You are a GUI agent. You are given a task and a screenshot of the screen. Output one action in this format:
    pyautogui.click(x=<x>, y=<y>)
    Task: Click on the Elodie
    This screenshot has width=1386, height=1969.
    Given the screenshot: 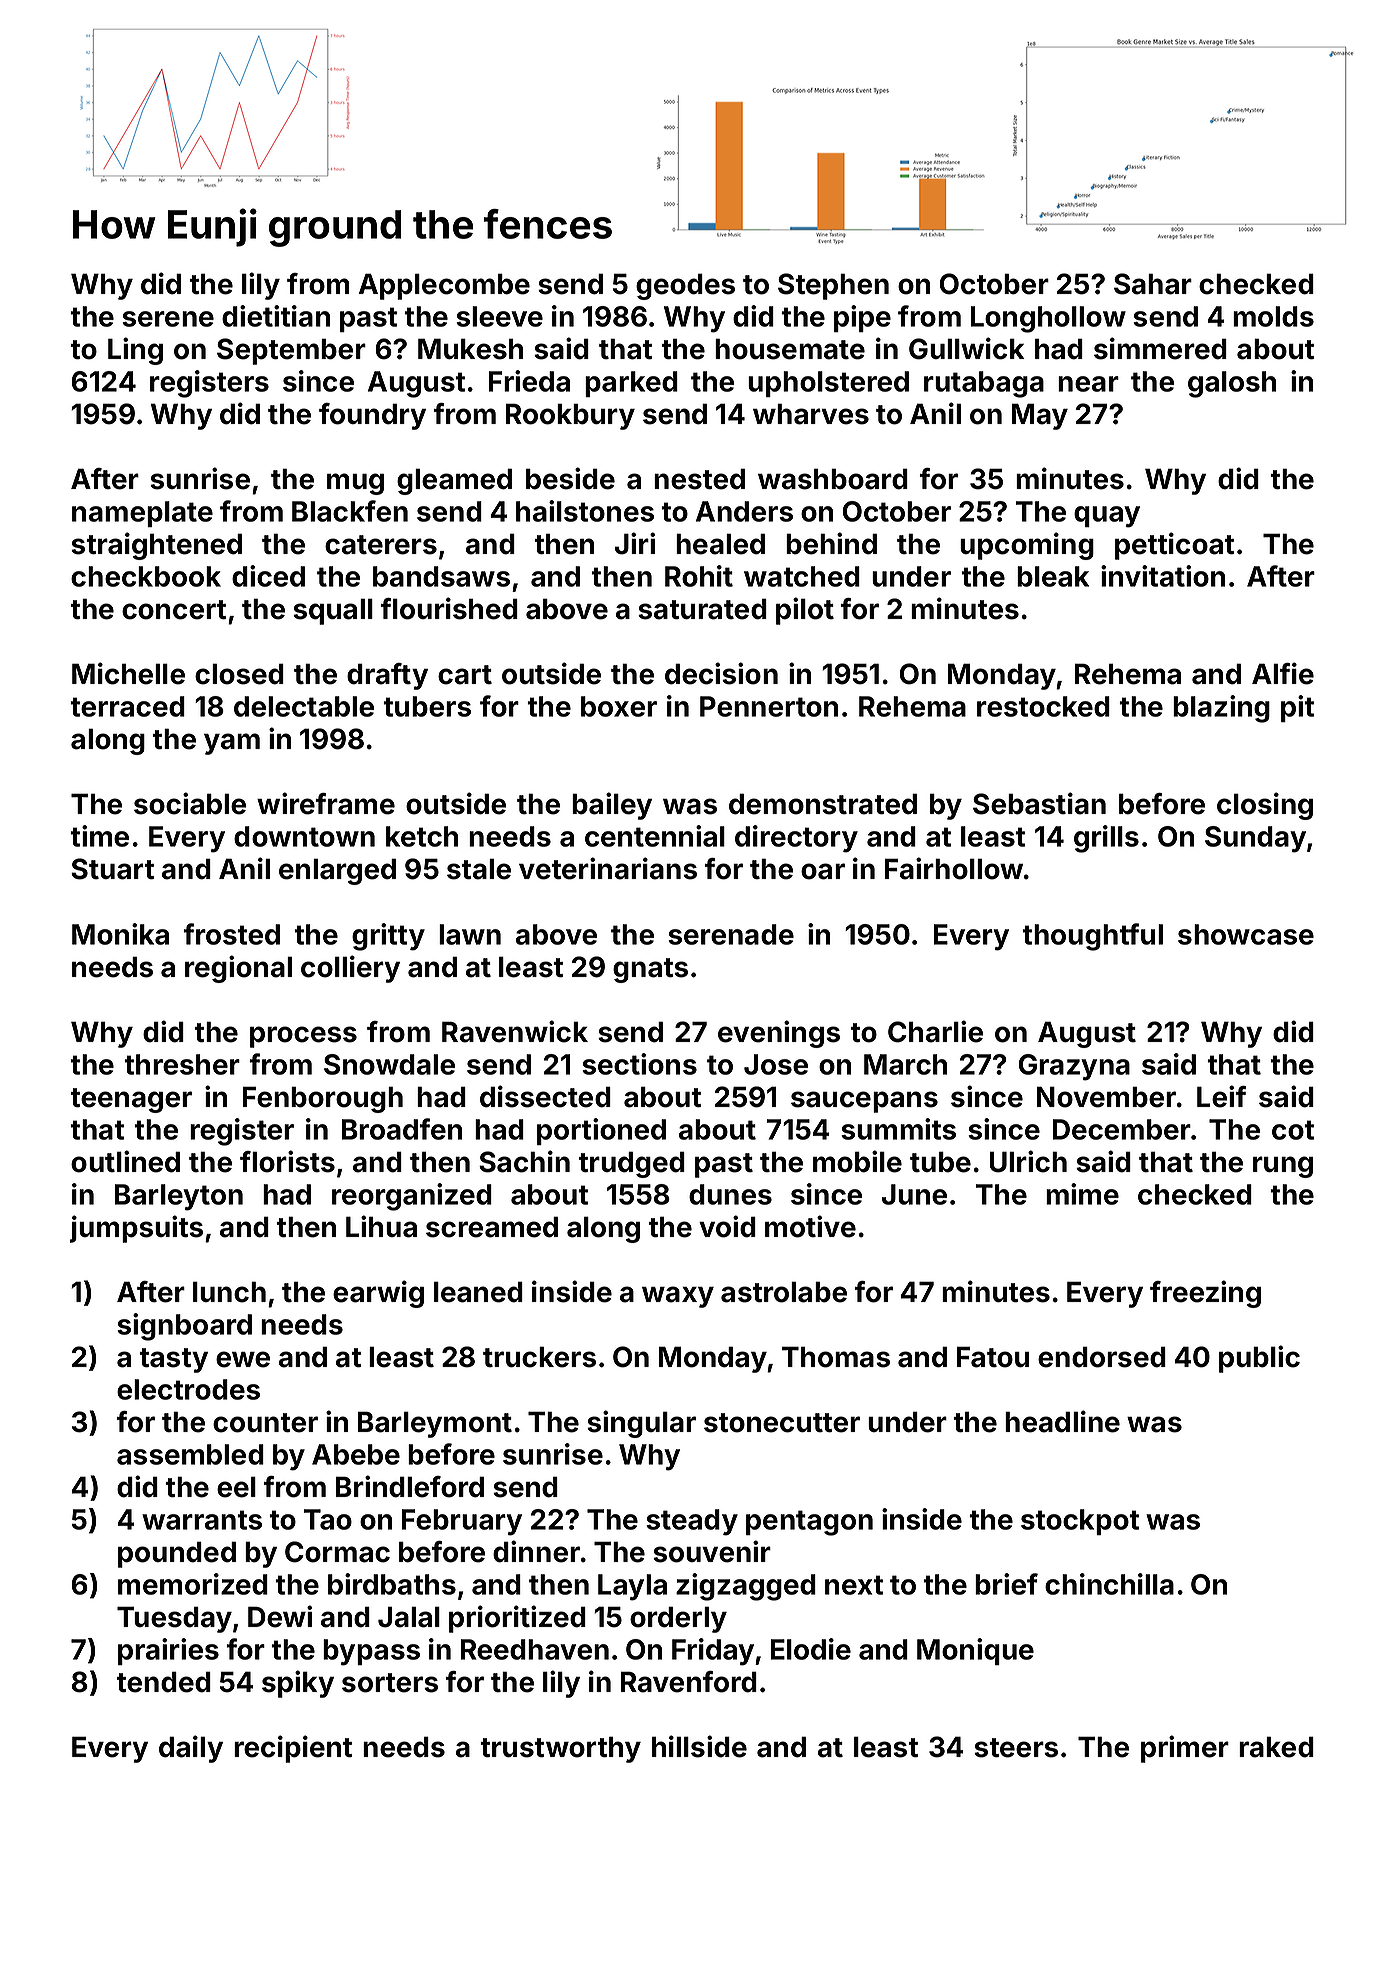 What is the action you would take?
    pyautogui.click(x=811, y=1649)
